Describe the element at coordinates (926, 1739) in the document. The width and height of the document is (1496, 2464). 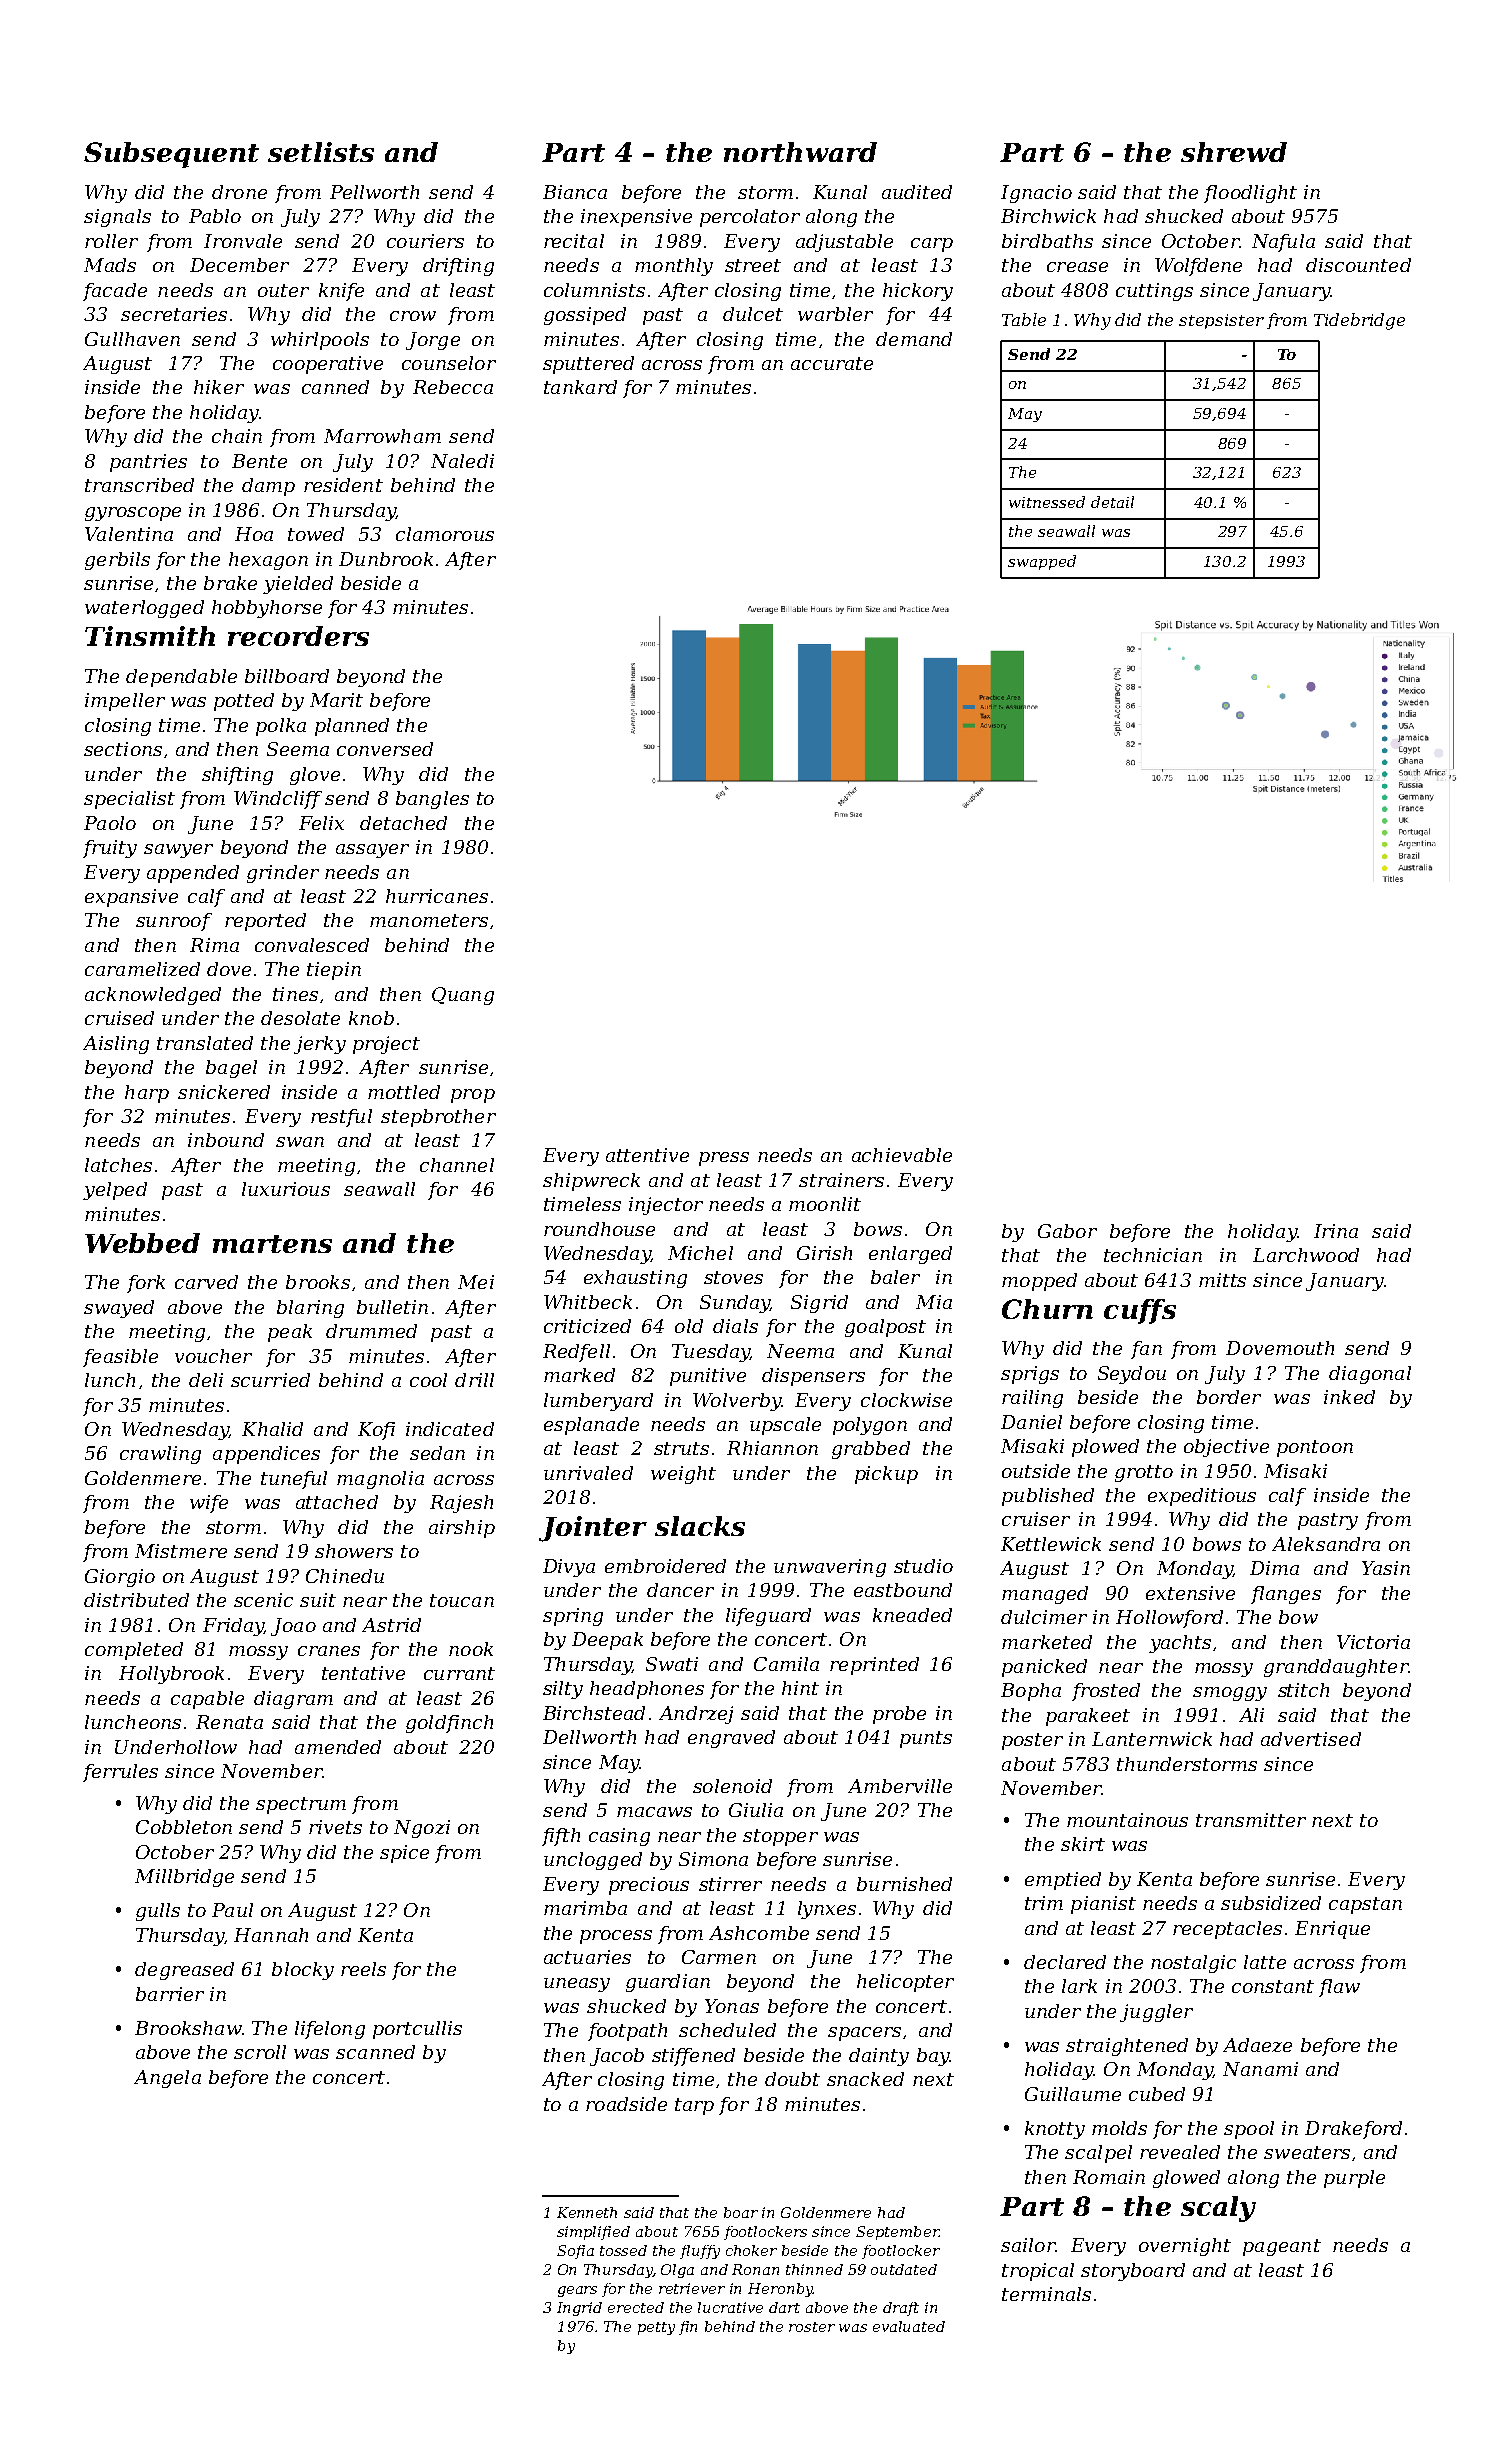
I see `punts` at that location.
